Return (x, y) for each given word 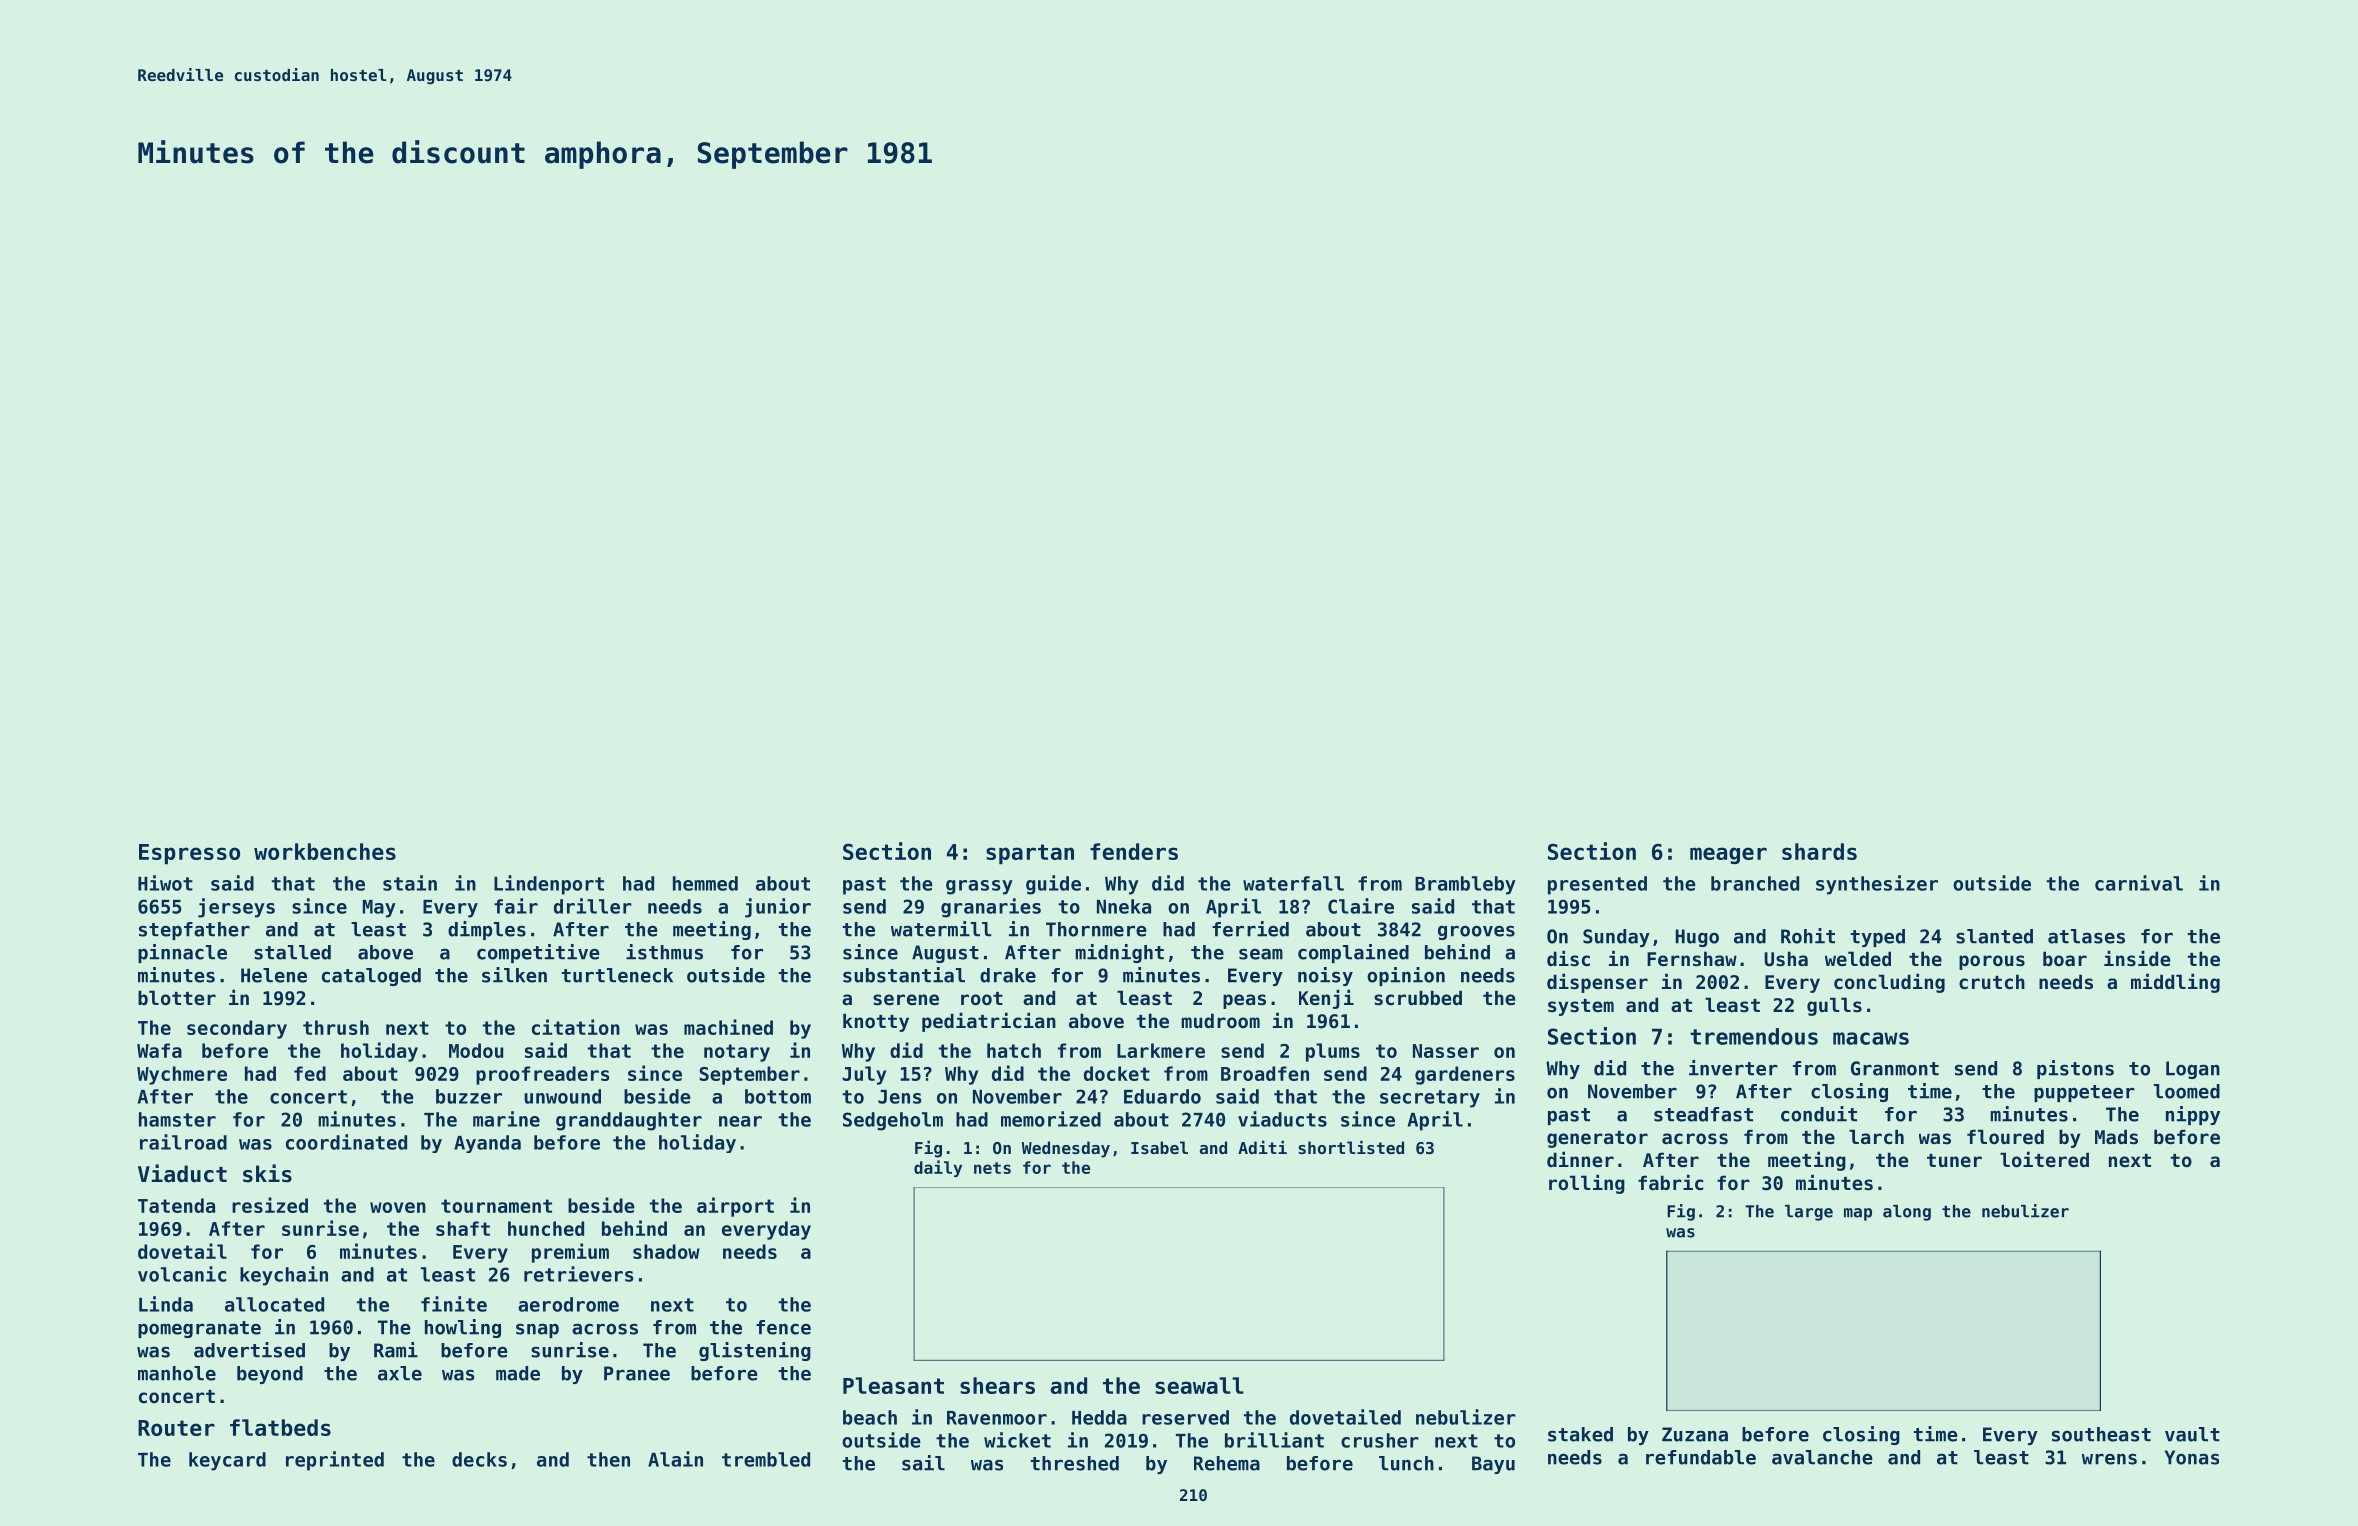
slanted (1994, 936)
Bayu (1493, 1465)
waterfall (1293, 883)
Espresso (189, 854)
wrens (2109, 1459)
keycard (227, 1461)
